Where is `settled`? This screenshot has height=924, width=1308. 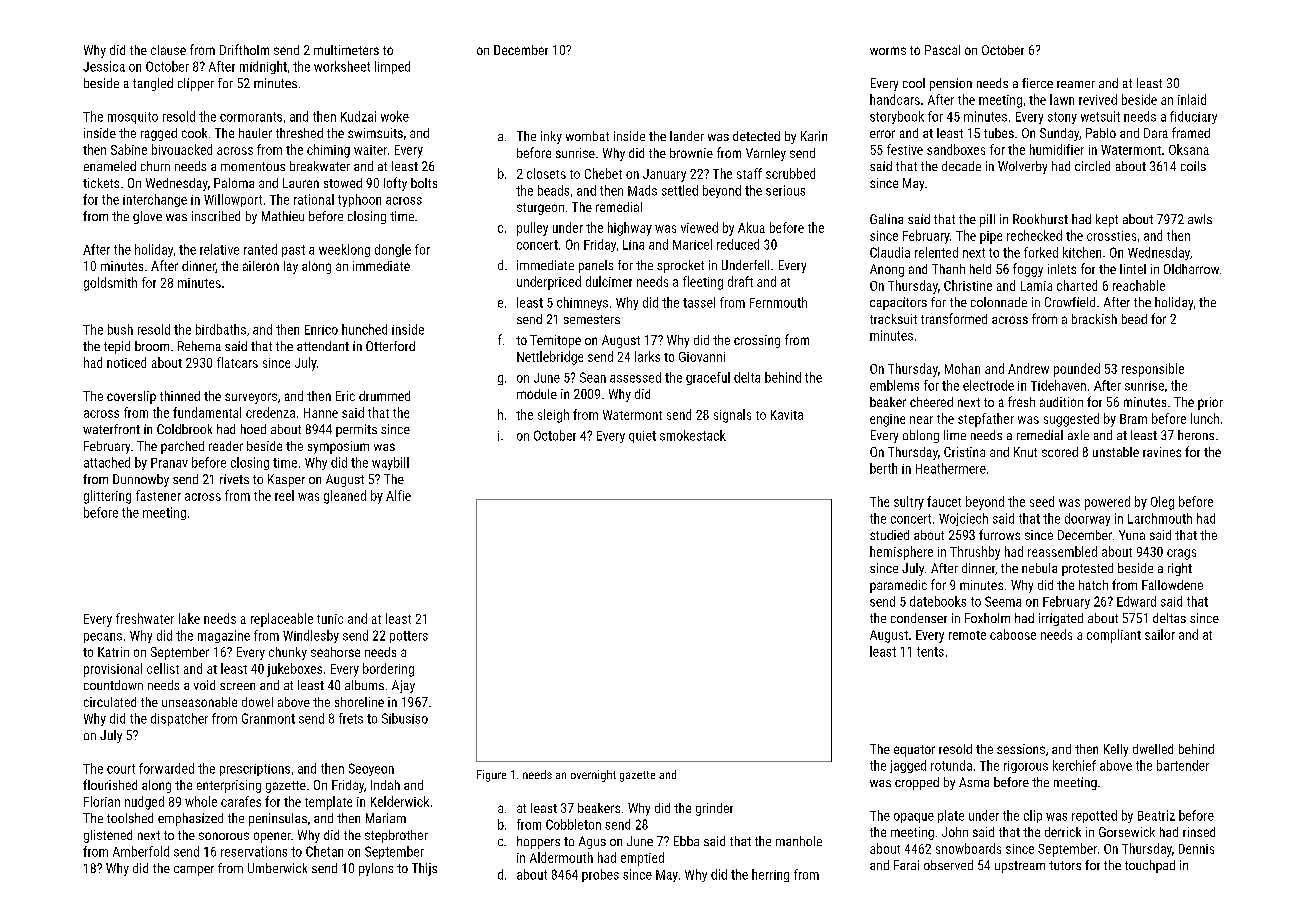
settled is located at coordinates (680, 190).
